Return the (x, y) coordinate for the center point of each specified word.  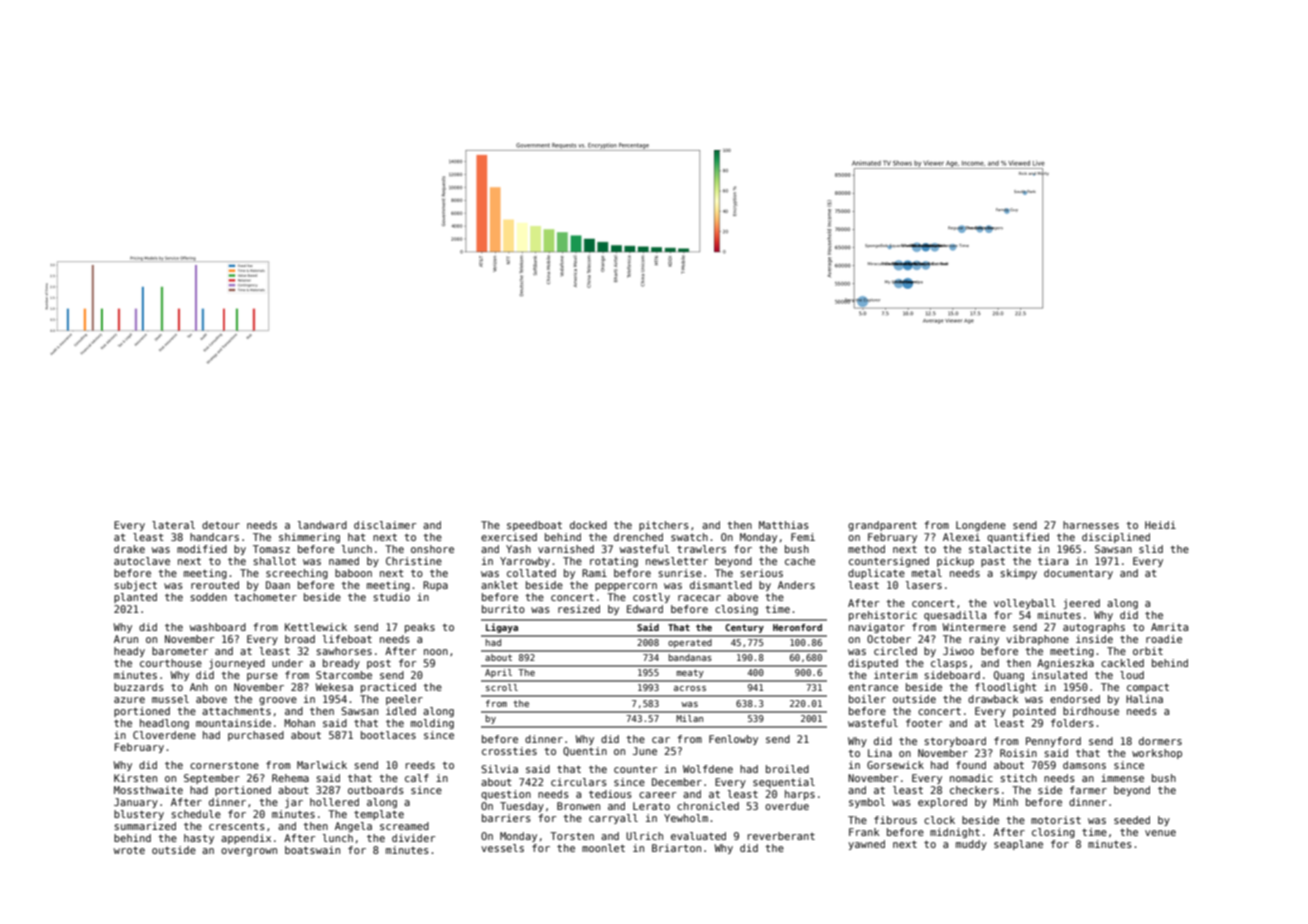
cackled (1122, 663)
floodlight (1006, 688)
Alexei (961, 537)
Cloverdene (164, 735)
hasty (199, 839)
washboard (218, 627)
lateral (173, 525)
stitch (1018, 778)
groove (278, 701)
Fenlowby (733, 740)
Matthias (784, 525)
